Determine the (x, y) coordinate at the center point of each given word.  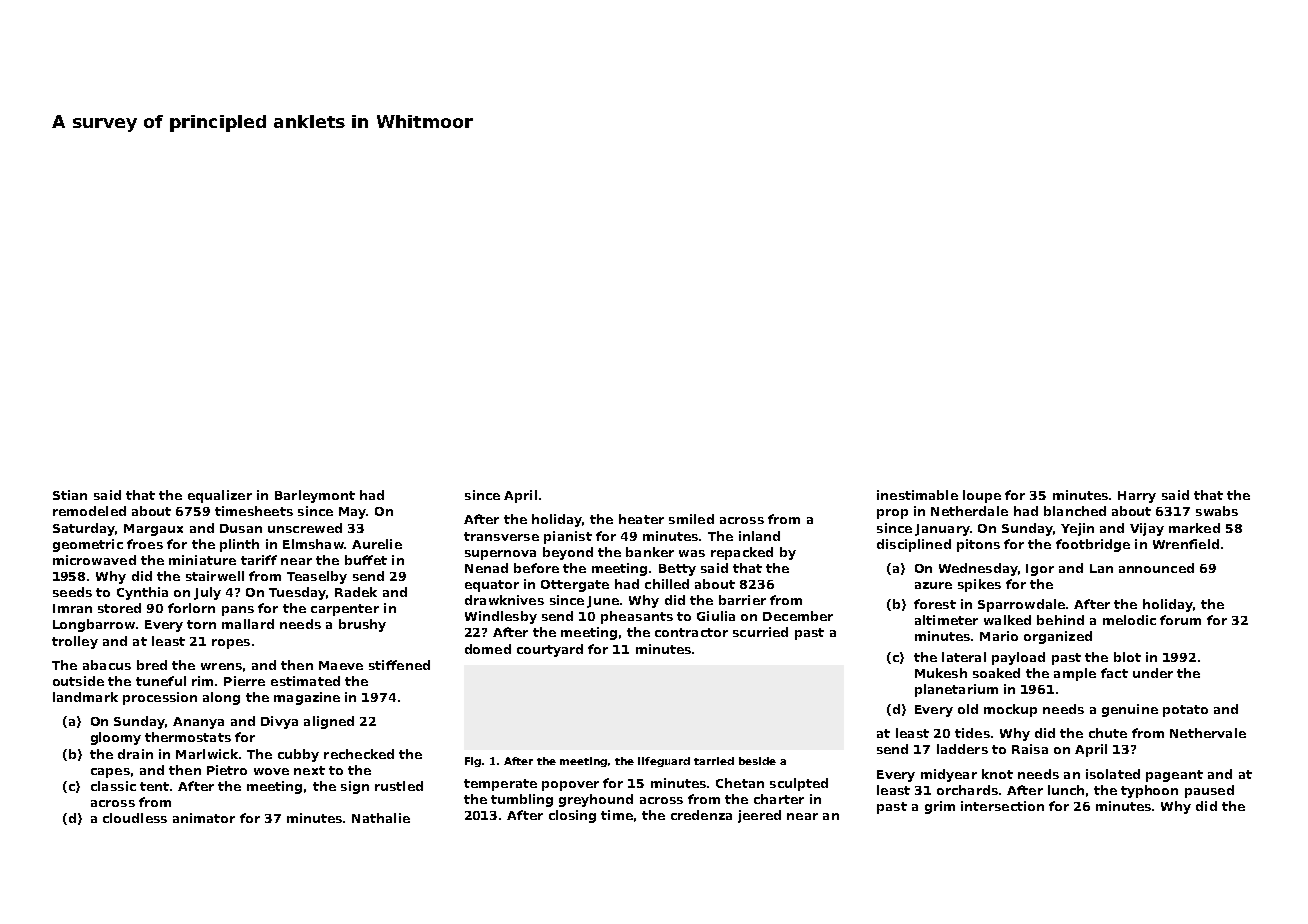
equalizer (220, 496)
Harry (1137, 497)
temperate (500, 785)
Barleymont (315, 496)
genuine (1130, 710)
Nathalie (381, 818)
